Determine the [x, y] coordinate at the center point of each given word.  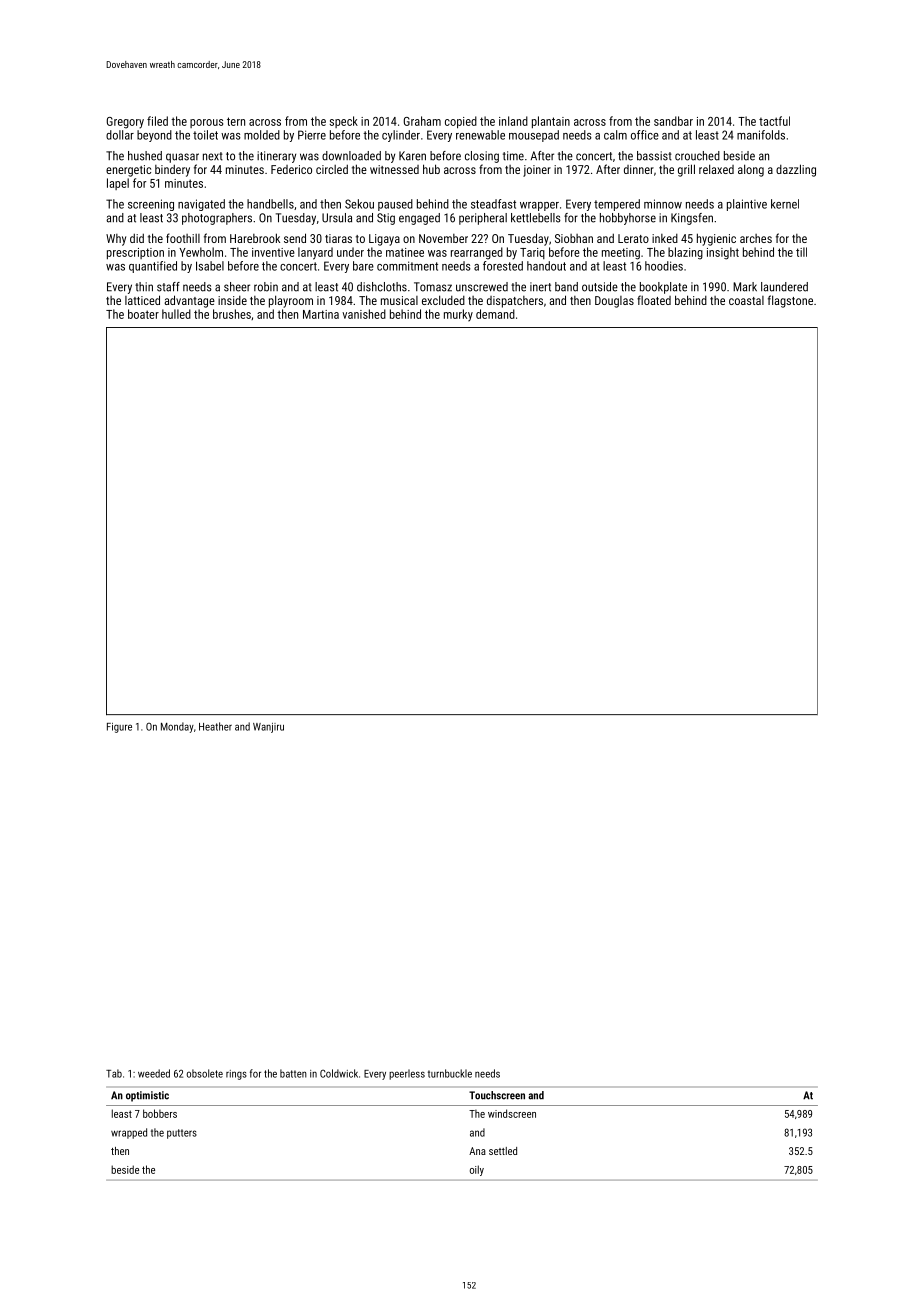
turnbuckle [450, 1073]
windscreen [512, 1113]
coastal [746, 300]
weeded [154, 1073]
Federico [291, 169]
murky [458, 315]
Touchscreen [497, 1095]
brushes [232, 314]
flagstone [790, 301]
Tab [114, 1073]
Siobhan [574, 238]
